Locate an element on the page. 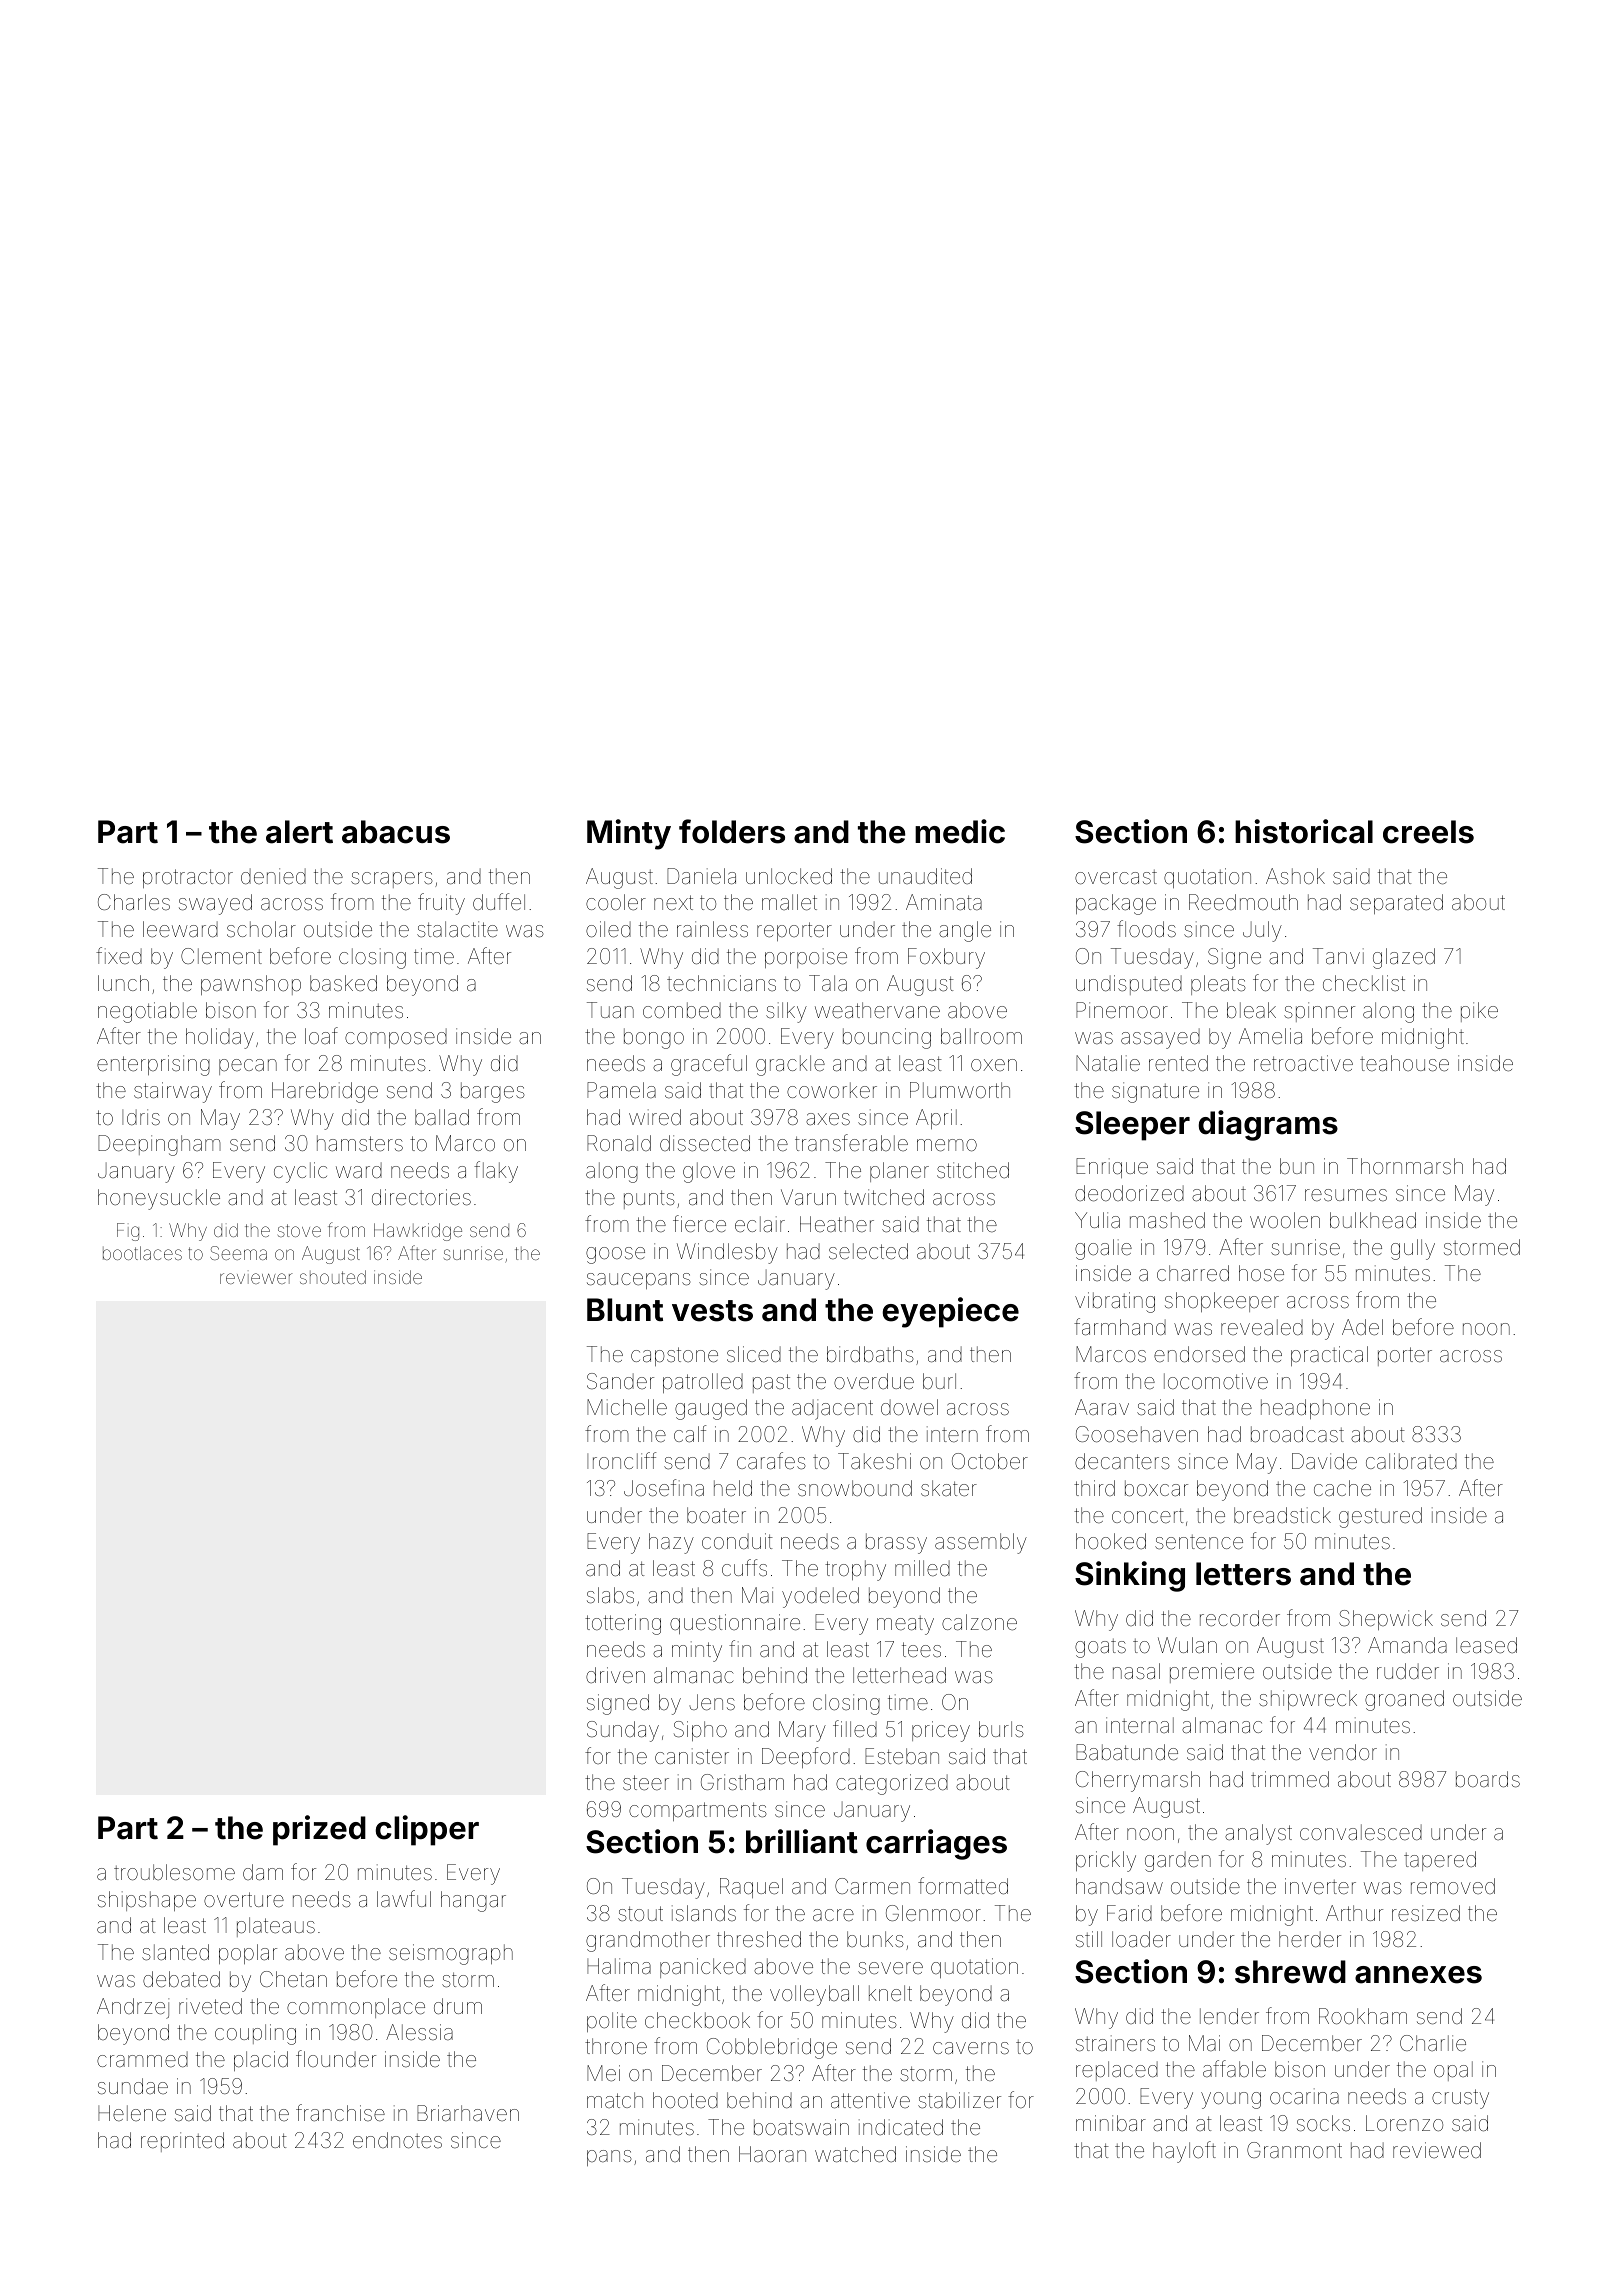 The width and height of the image is (1620, 2292). slabs is located at coordinates (610, 1595).
